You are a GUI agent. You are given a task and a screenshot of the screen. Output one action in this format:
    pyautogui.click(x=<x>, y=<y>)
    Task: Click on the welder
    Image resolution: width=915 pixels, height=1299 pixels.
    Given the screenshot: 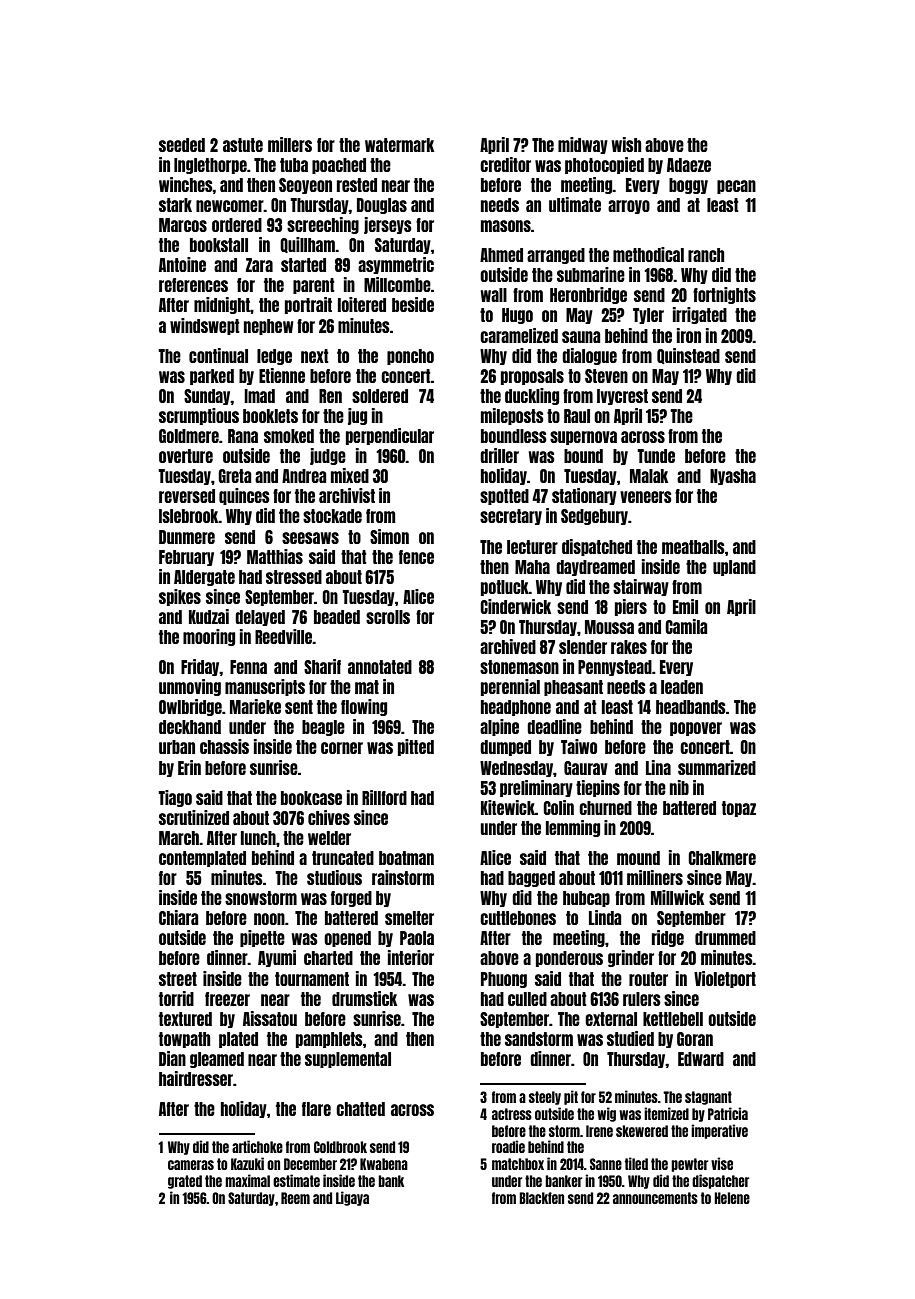 What is the action you would take?
    pyautogui.click(x=329, y=838)
